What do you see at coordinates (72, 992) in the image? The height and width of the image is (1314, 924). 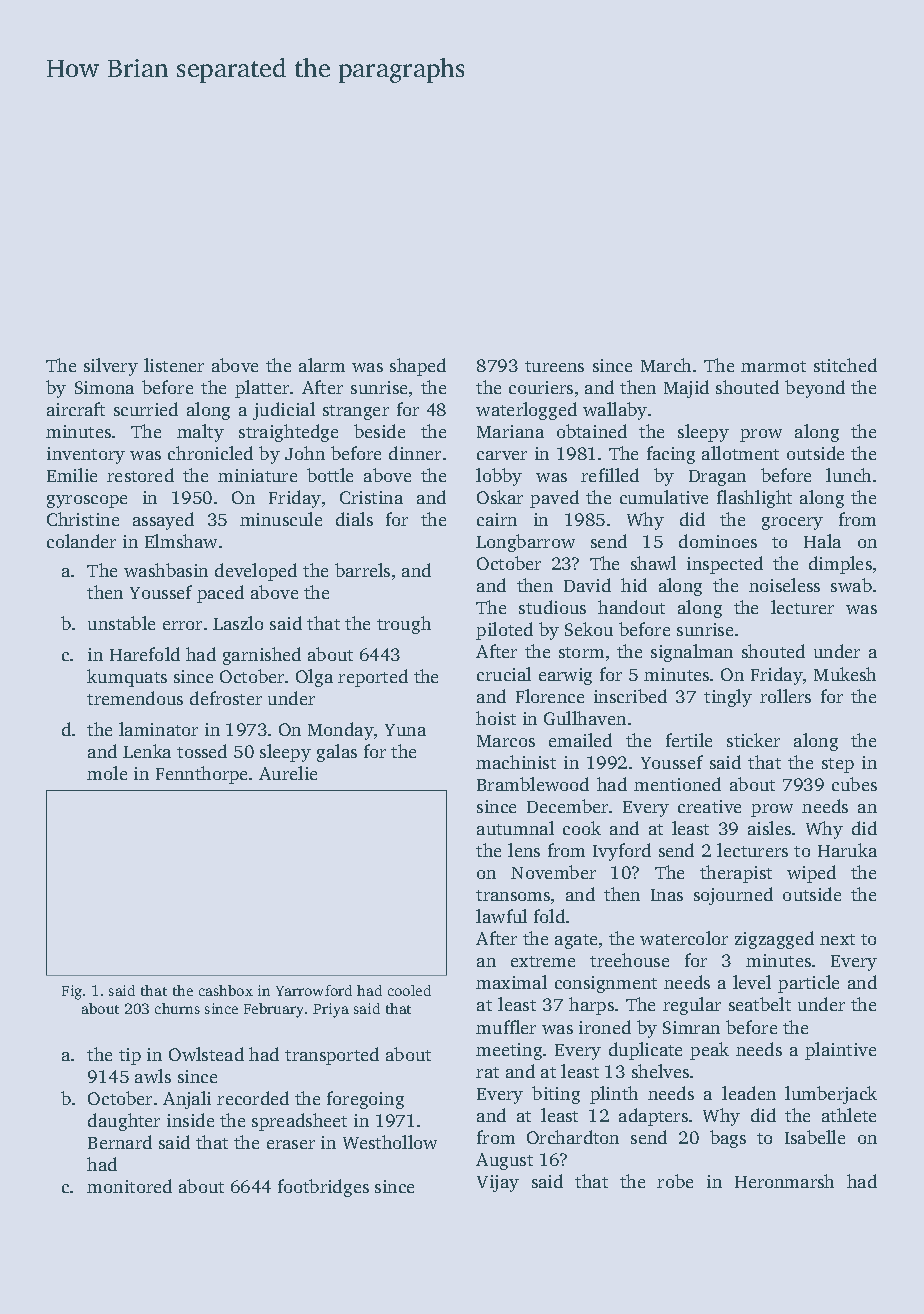 I see `Fig` at bounding box center [72, 992].
